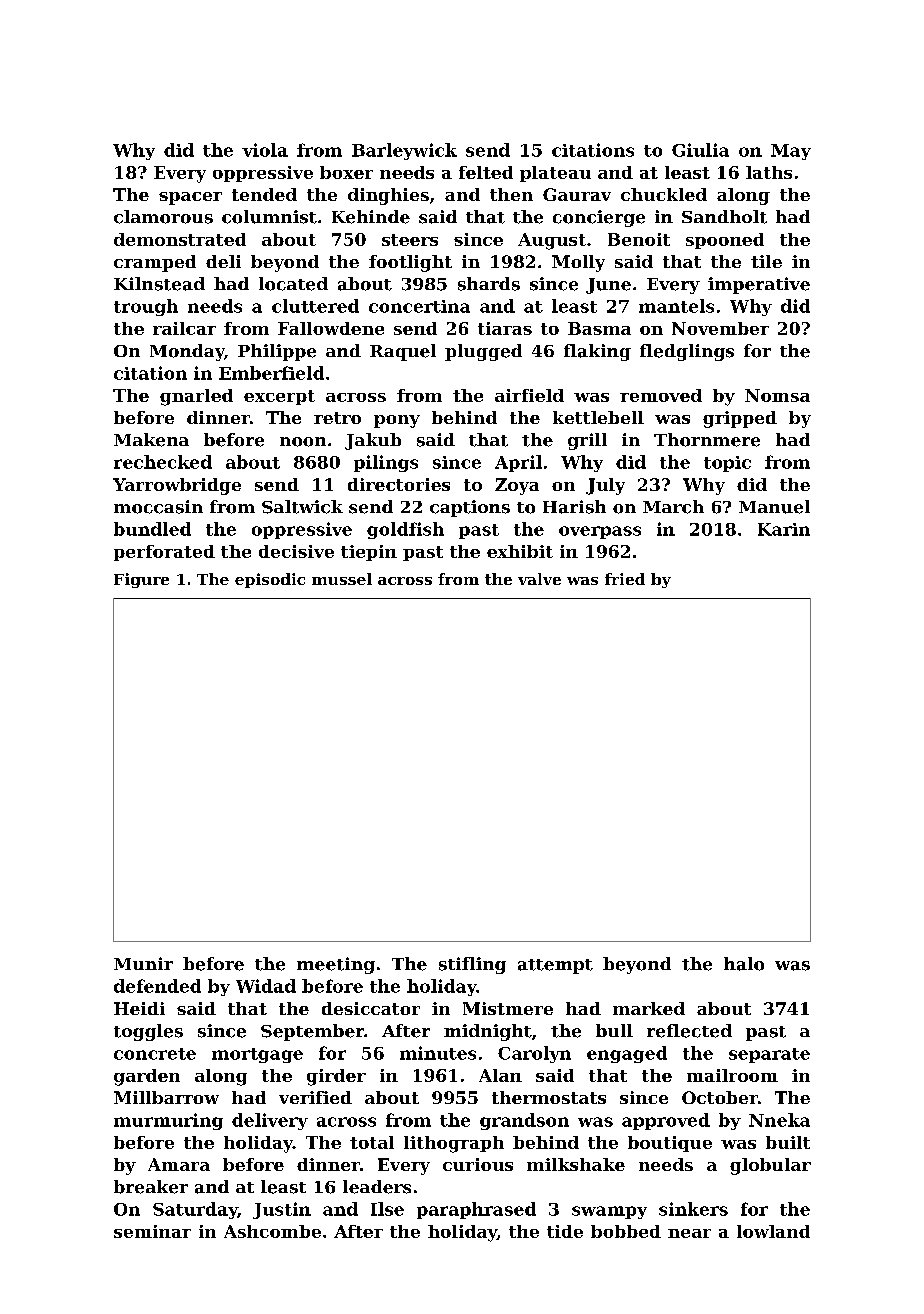 This screenshot has height=1314, width=924. What do you see at coordinates (518, 463) in the screenshot?
I see `April` at bounding box center [518, 463].
